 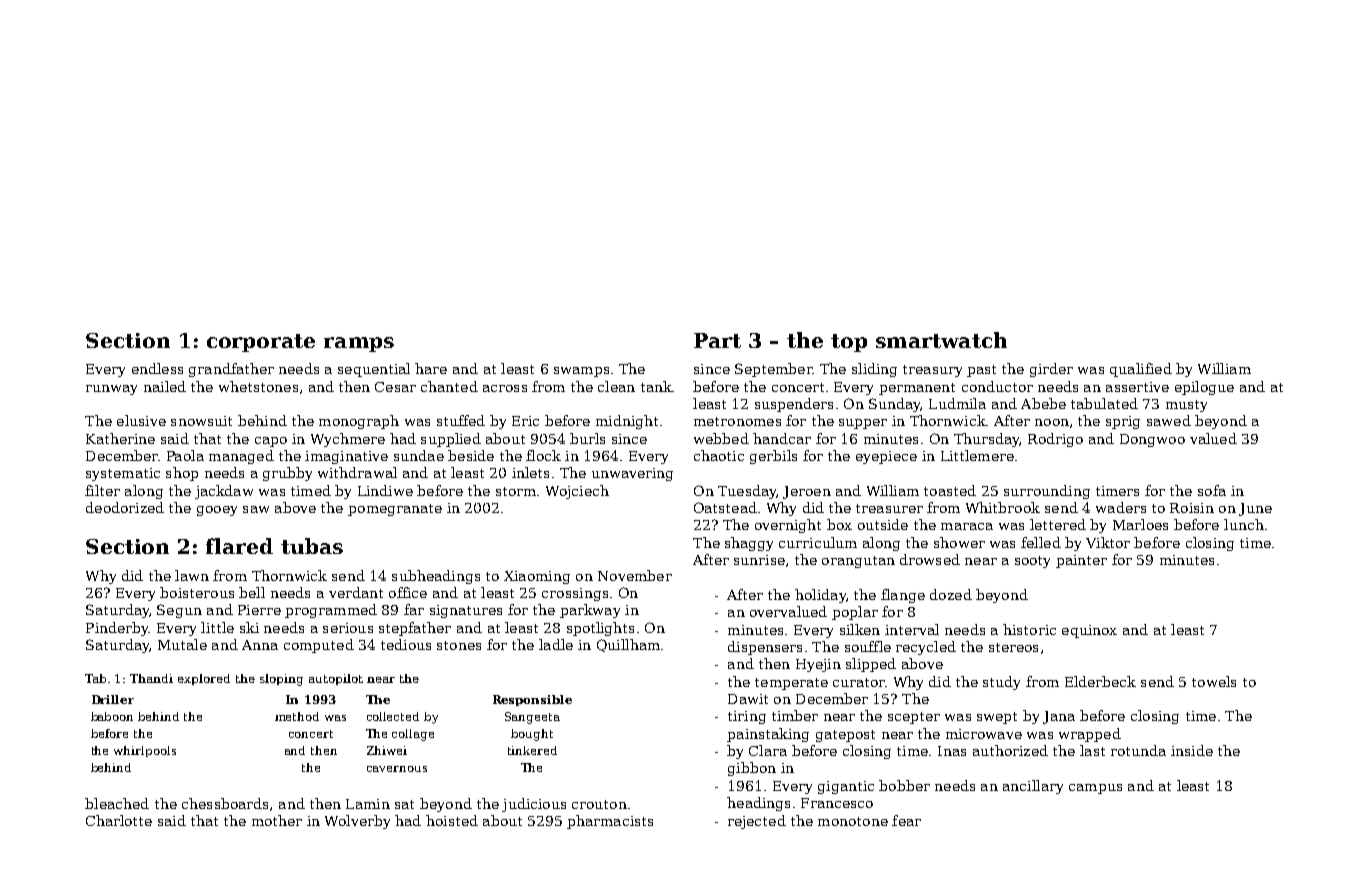 What do you see at coordinates (1059, 717) in the screenshot?
I see `Jana` at bounding box center [1059, 717].
